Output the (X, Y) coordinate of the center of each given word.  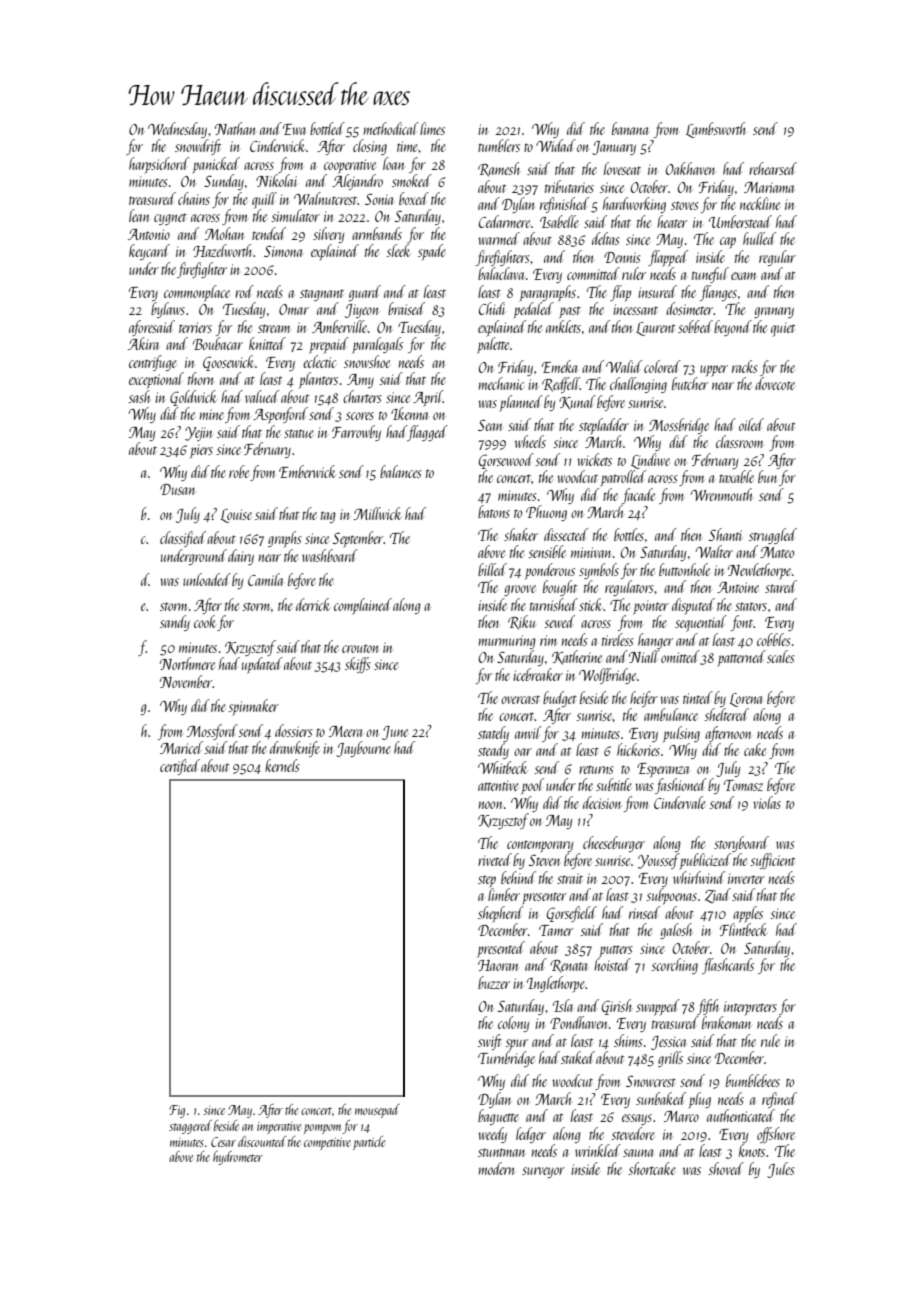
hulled (759, 238)
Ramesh (498, 169)
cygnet (170, 219)
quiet (783, 329)
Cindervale (680, 802)
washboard (330, 555)
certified (180, 767)
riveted (495, 859)
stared (781, 586)
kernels (282, 765)
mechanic (501, 383)
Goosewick (228, 363)
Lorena (746, 700)
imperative (279, 1128)
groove (520, 590)
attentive (498, 785)
